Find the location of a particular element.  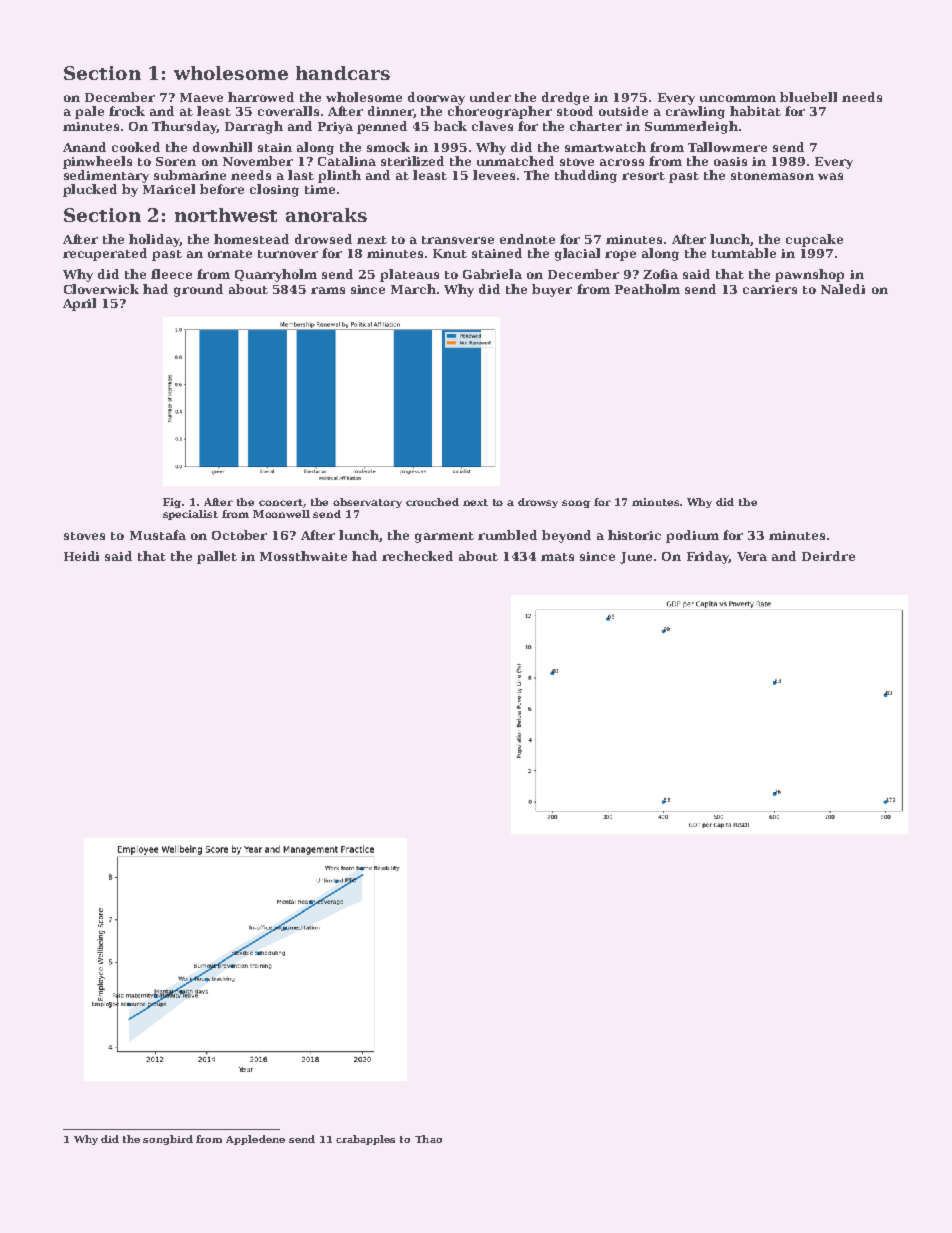

Appledene is located at coordinates (255, 1140).
